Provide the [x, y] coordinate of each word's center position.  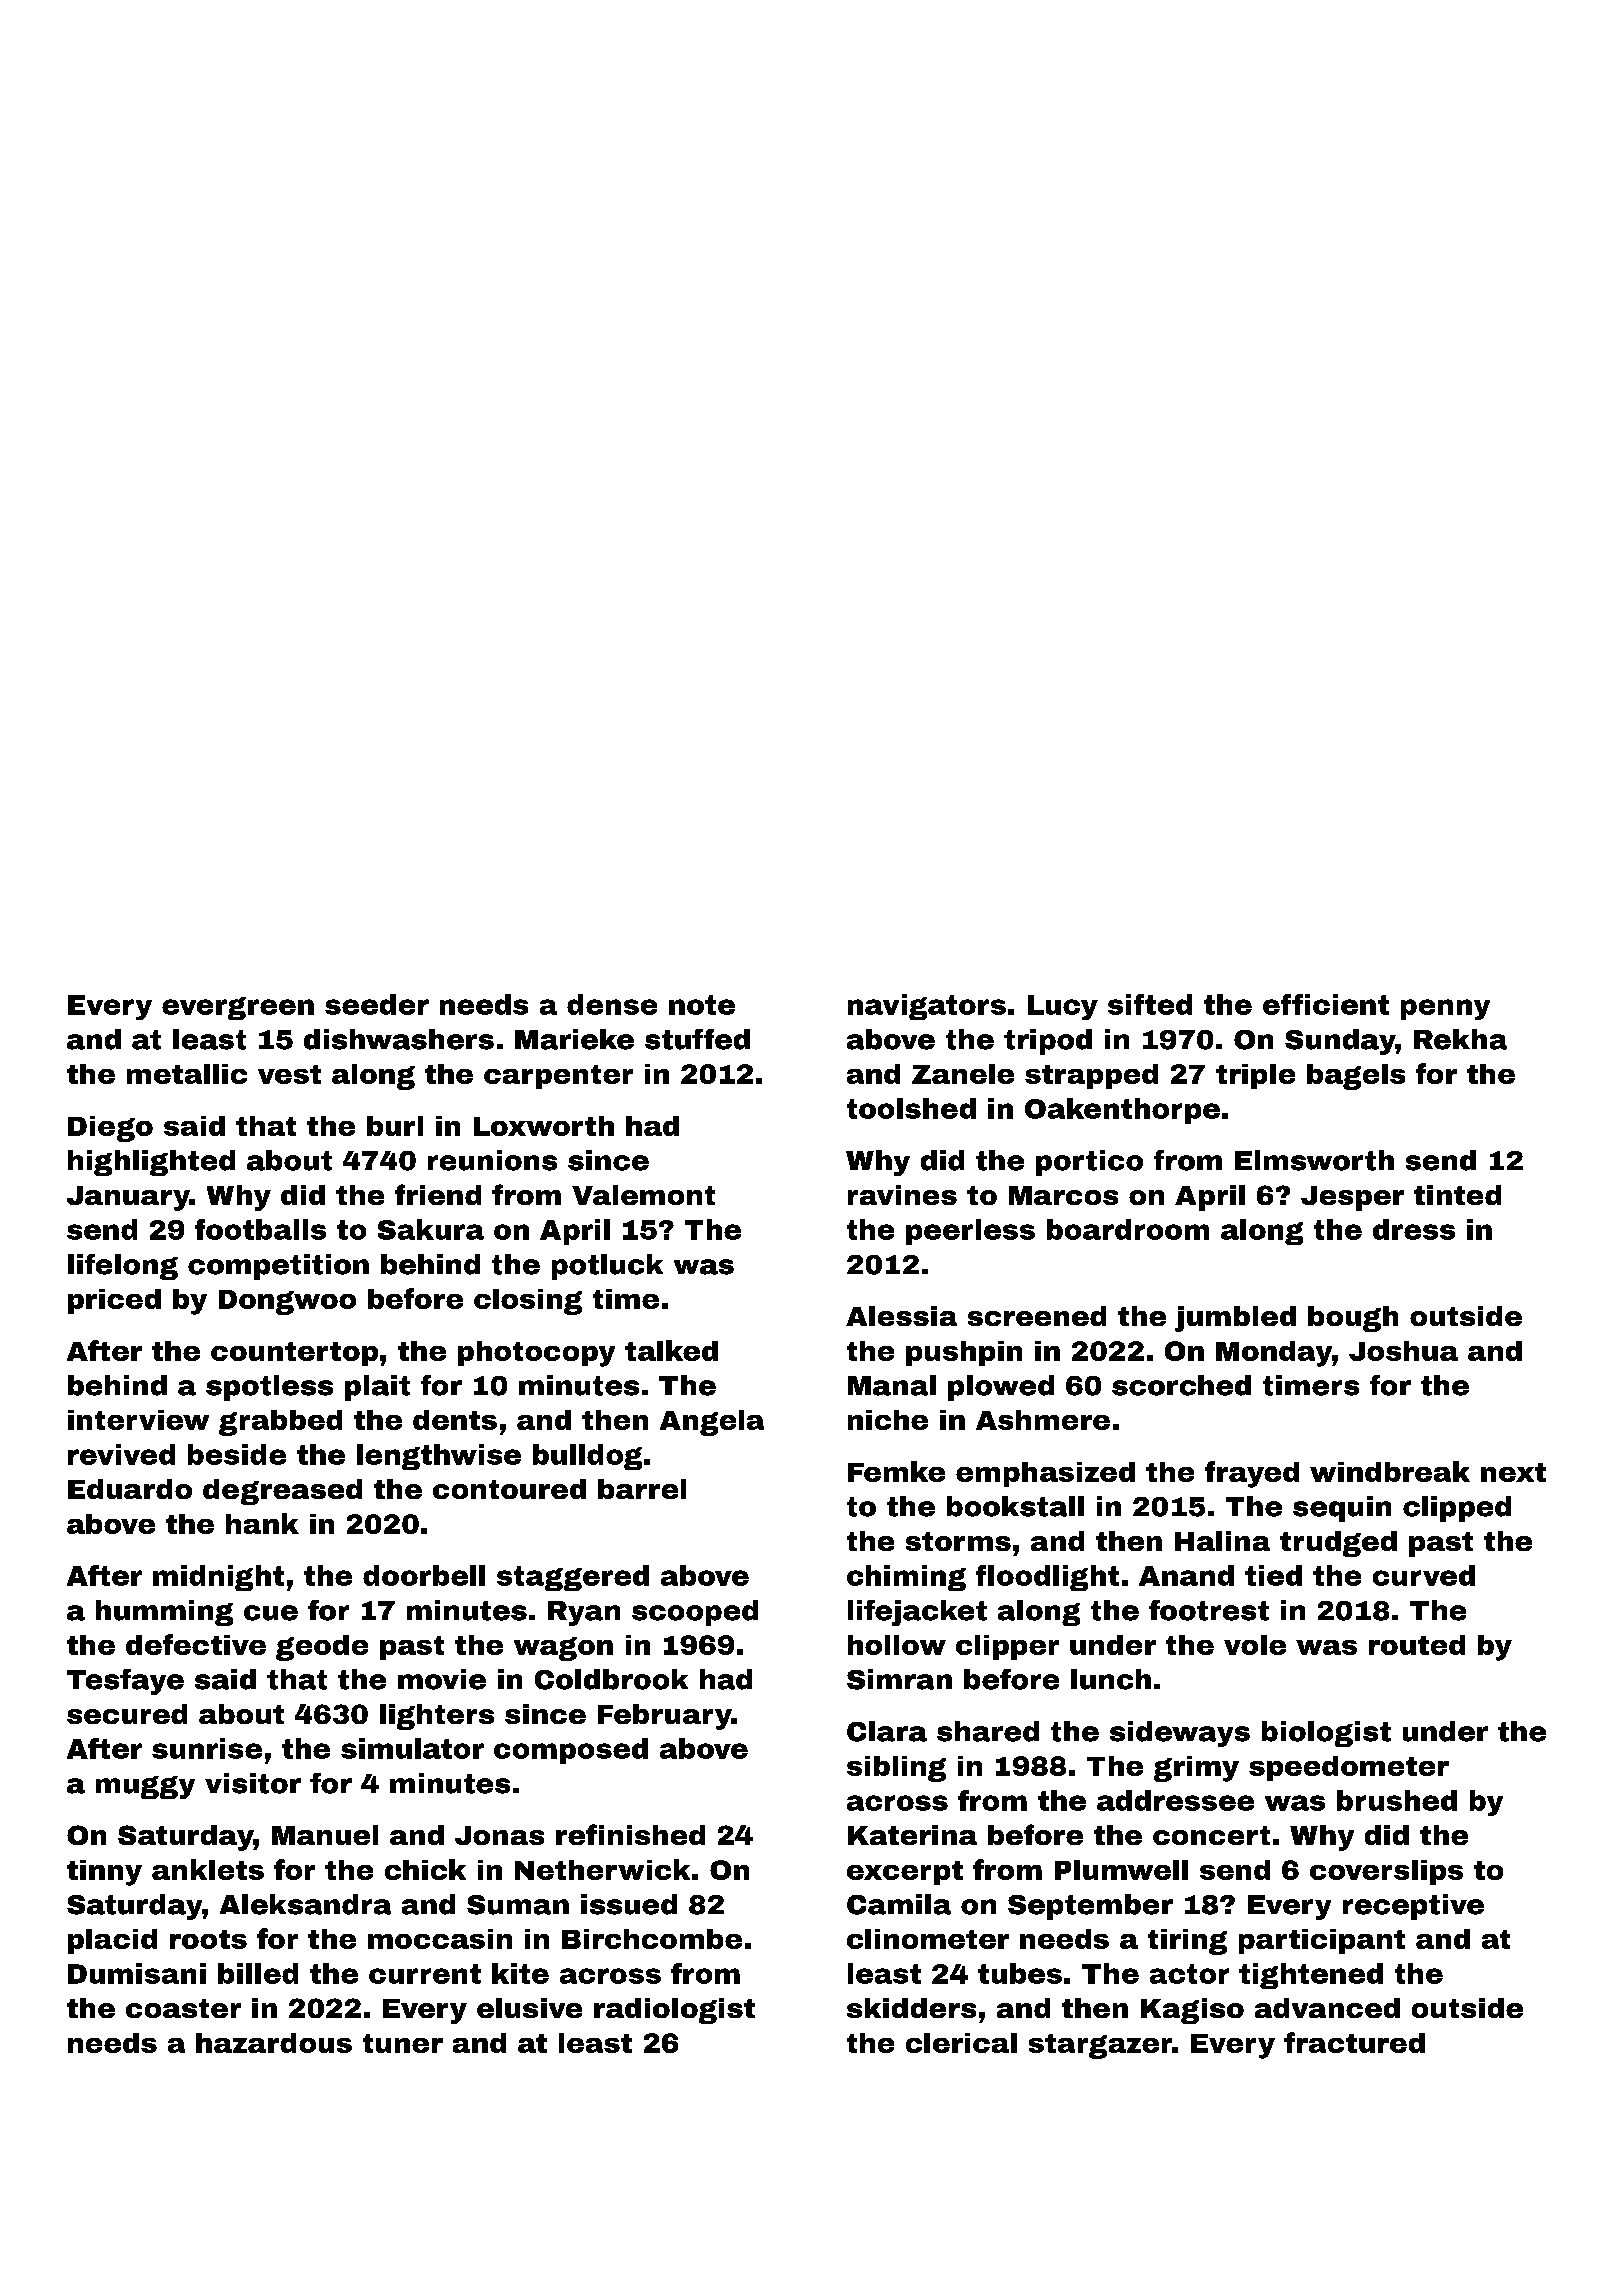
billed [258, 1973]
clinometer [928, 1939]
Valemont [643, 1195]
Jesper [1352, 1198]
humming [164, 1613]
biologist [1326, 1734]
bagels [1356, 1077]
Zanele [963, 1074]
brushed [1397, 1800]
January [128, 1198]
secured [127, 1714]
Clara [887, 1731]
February [665, 1717]
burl [395, 1126]
